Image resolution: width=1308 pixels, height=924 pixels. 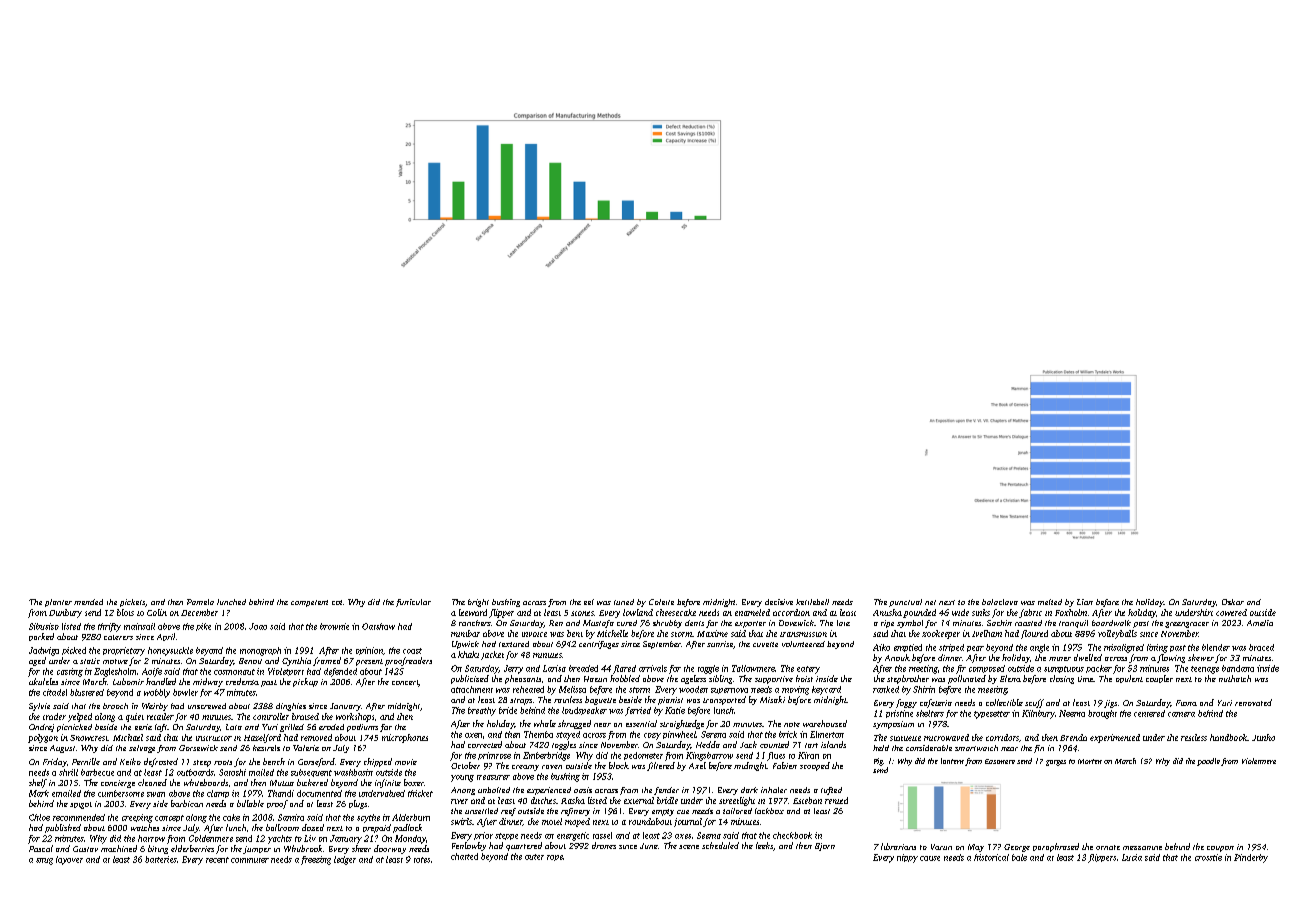 I want to click on tufted, so click(x=831, y=791).
